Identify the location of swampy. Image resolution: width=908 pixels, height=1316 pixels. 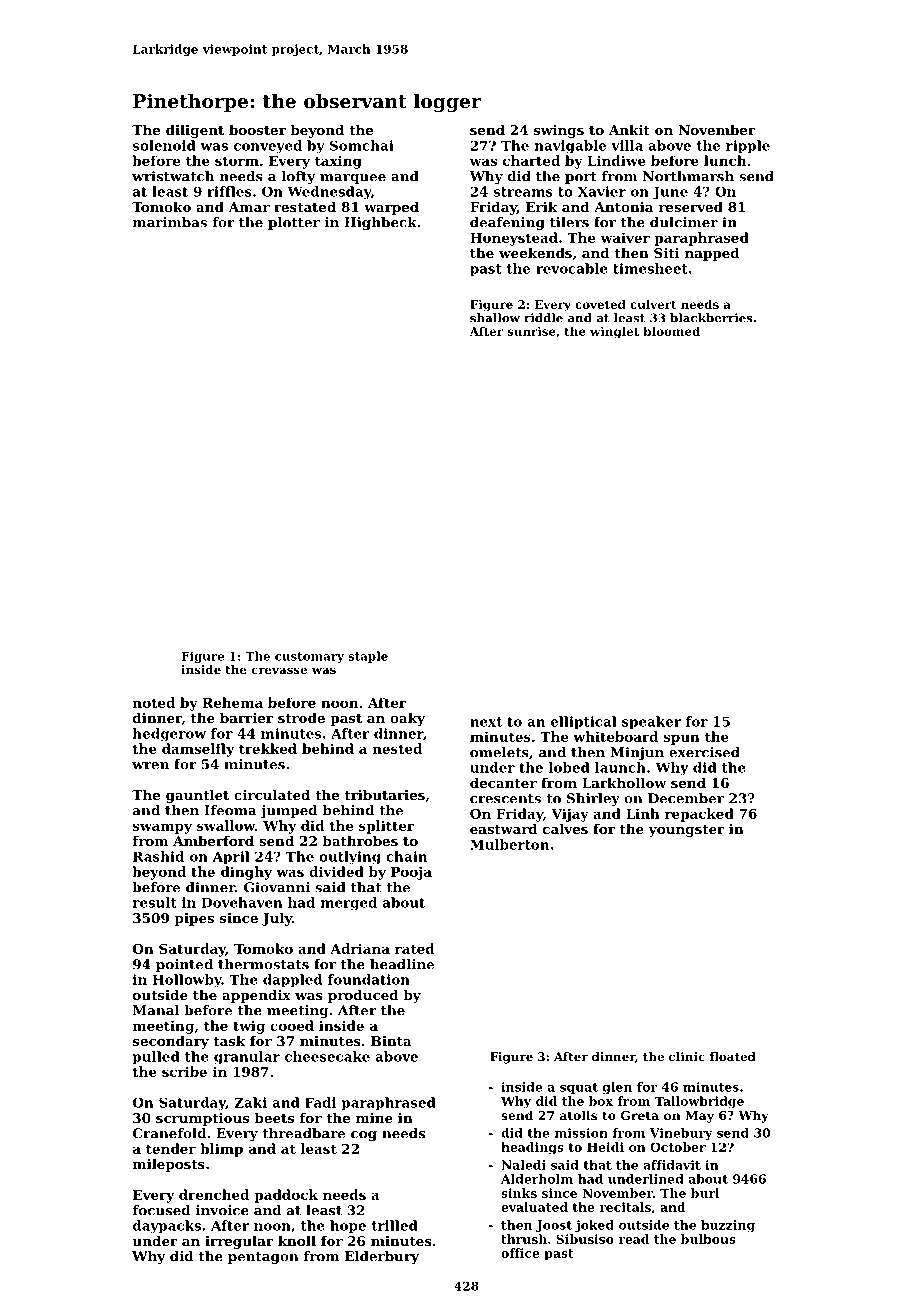
(162, 828).
